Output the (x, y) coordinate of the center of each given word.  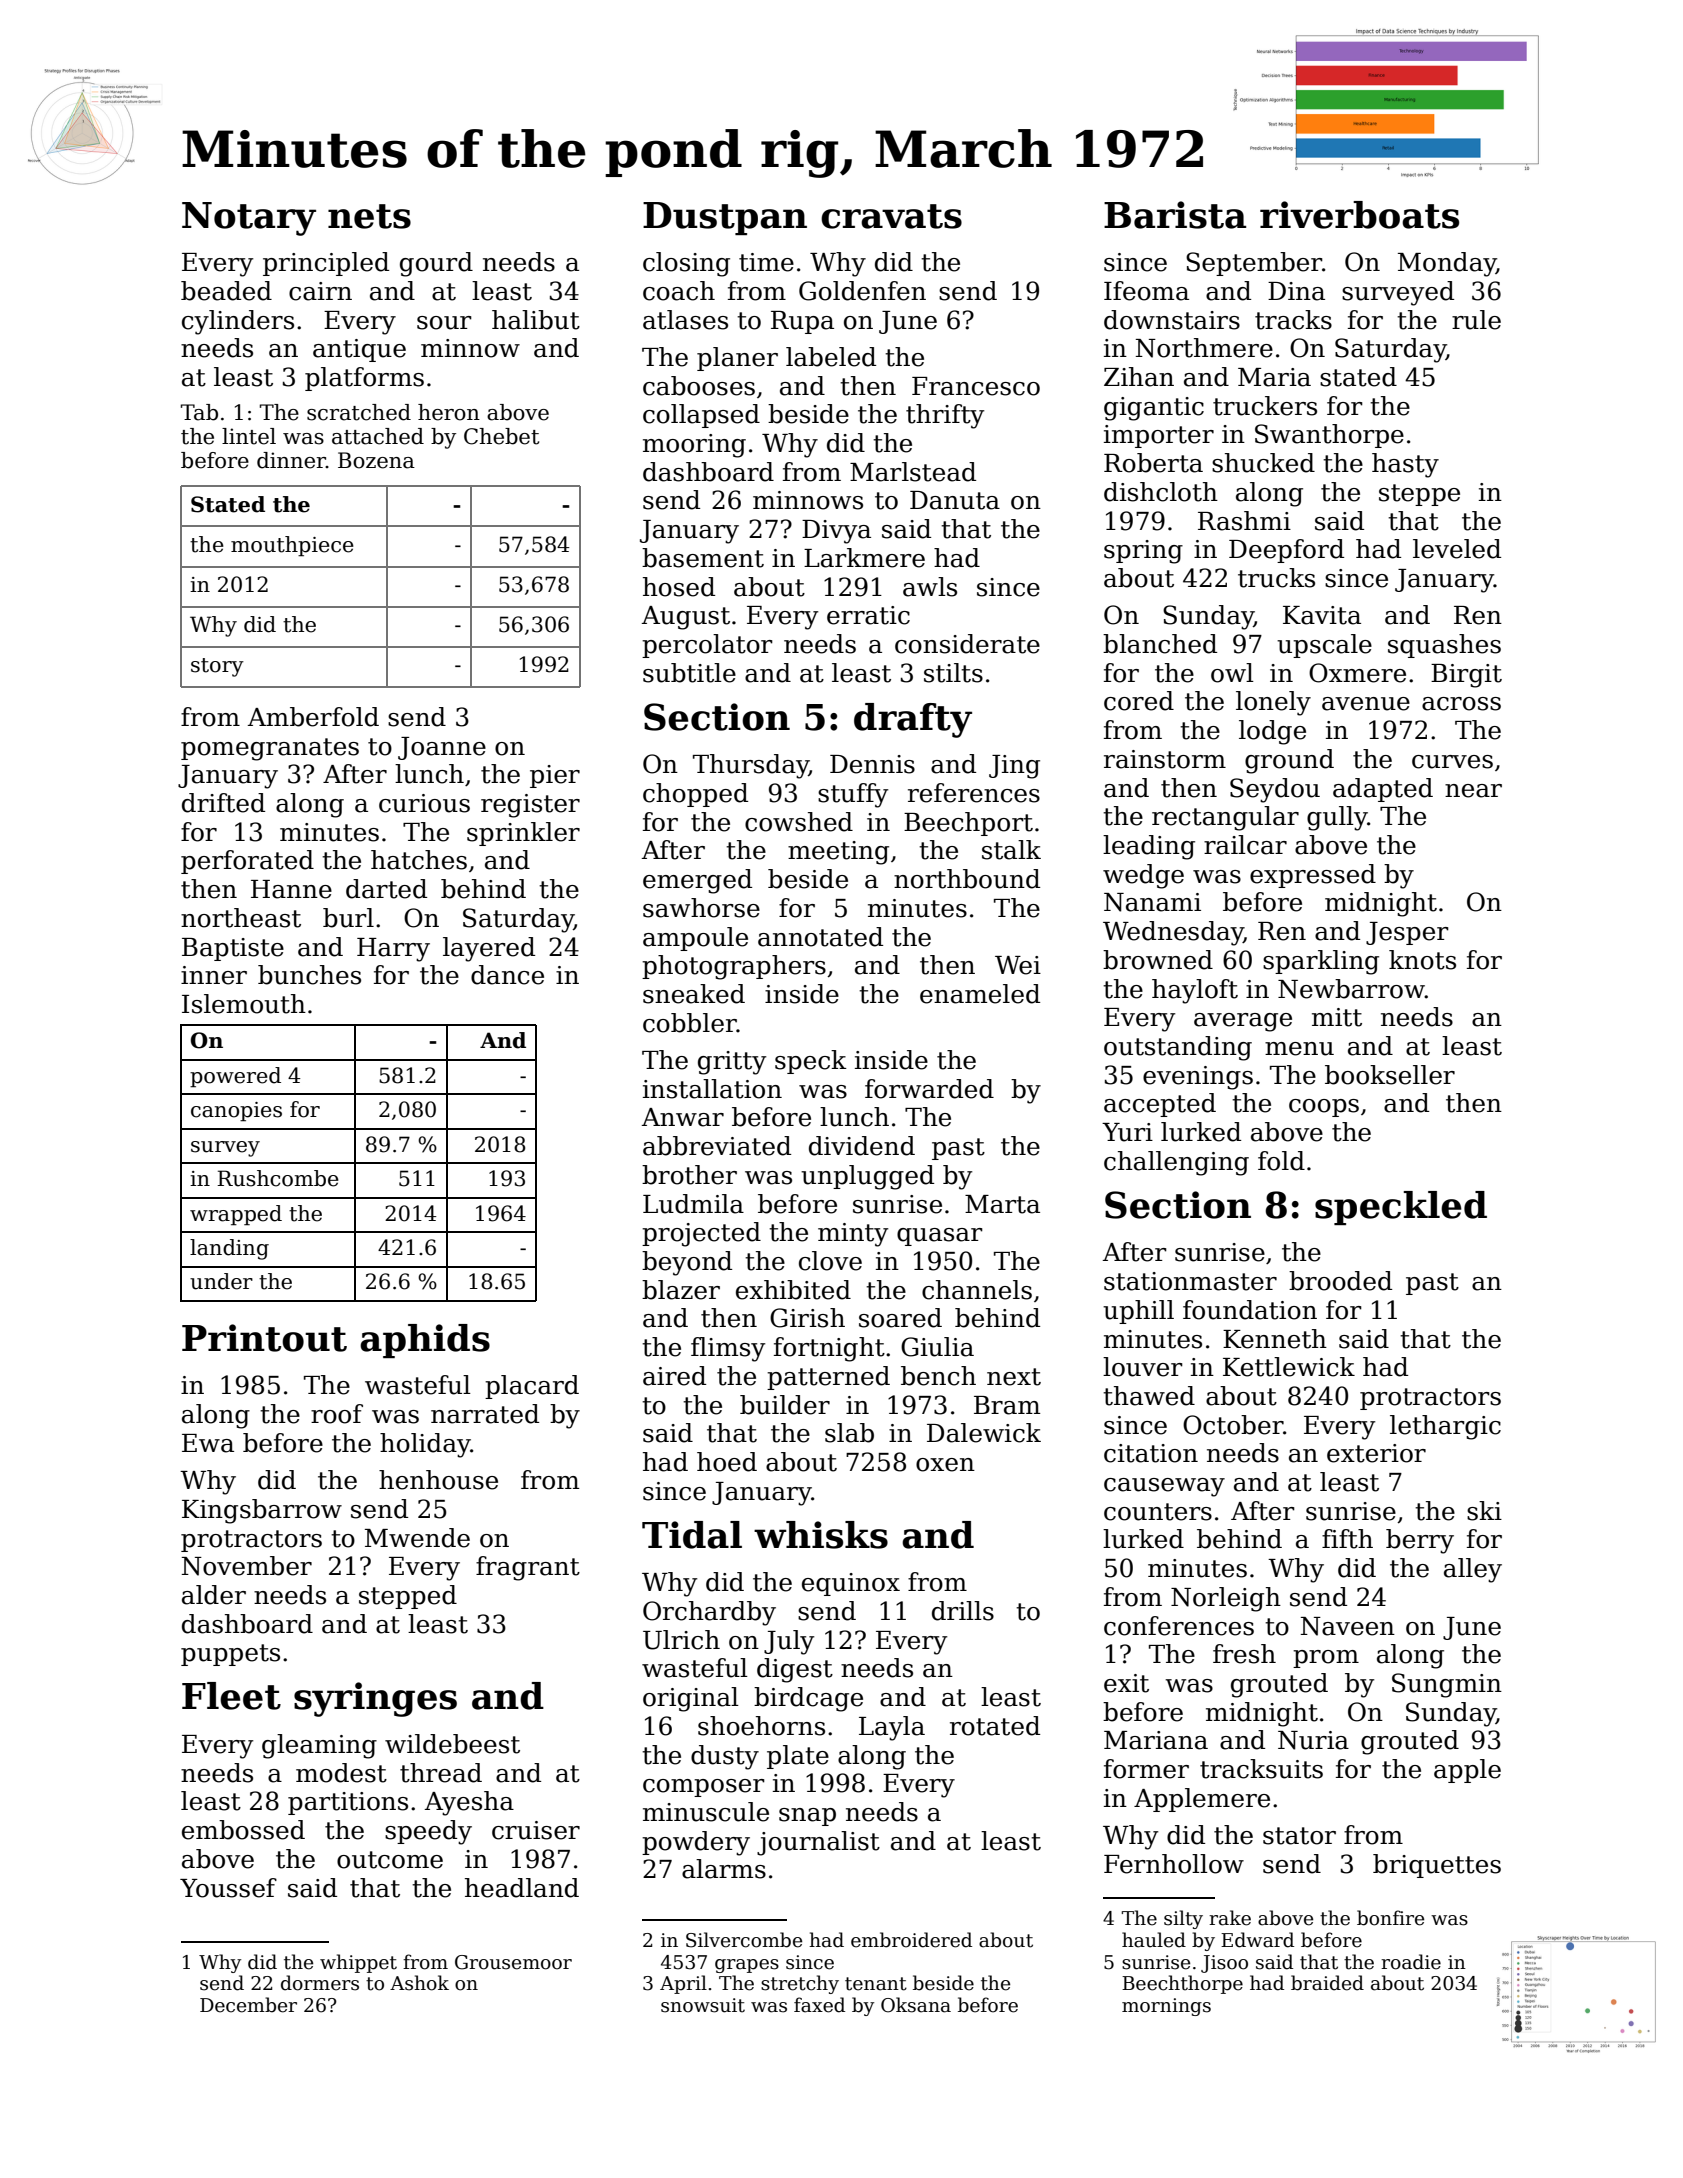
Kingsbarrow (262, 1511)
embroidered (911, 1940)
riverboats (1359, 215)
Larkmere (864, 558)
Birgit (1466, 676)
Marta (1002, 1204)
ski (1484, 1511)
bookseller (1390, 1075)
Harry (393, 950)
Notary (249, 219)
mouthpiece (292, 546)
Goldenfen (862, 291)
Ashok (419, 1983)
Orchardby (709, 1613)
